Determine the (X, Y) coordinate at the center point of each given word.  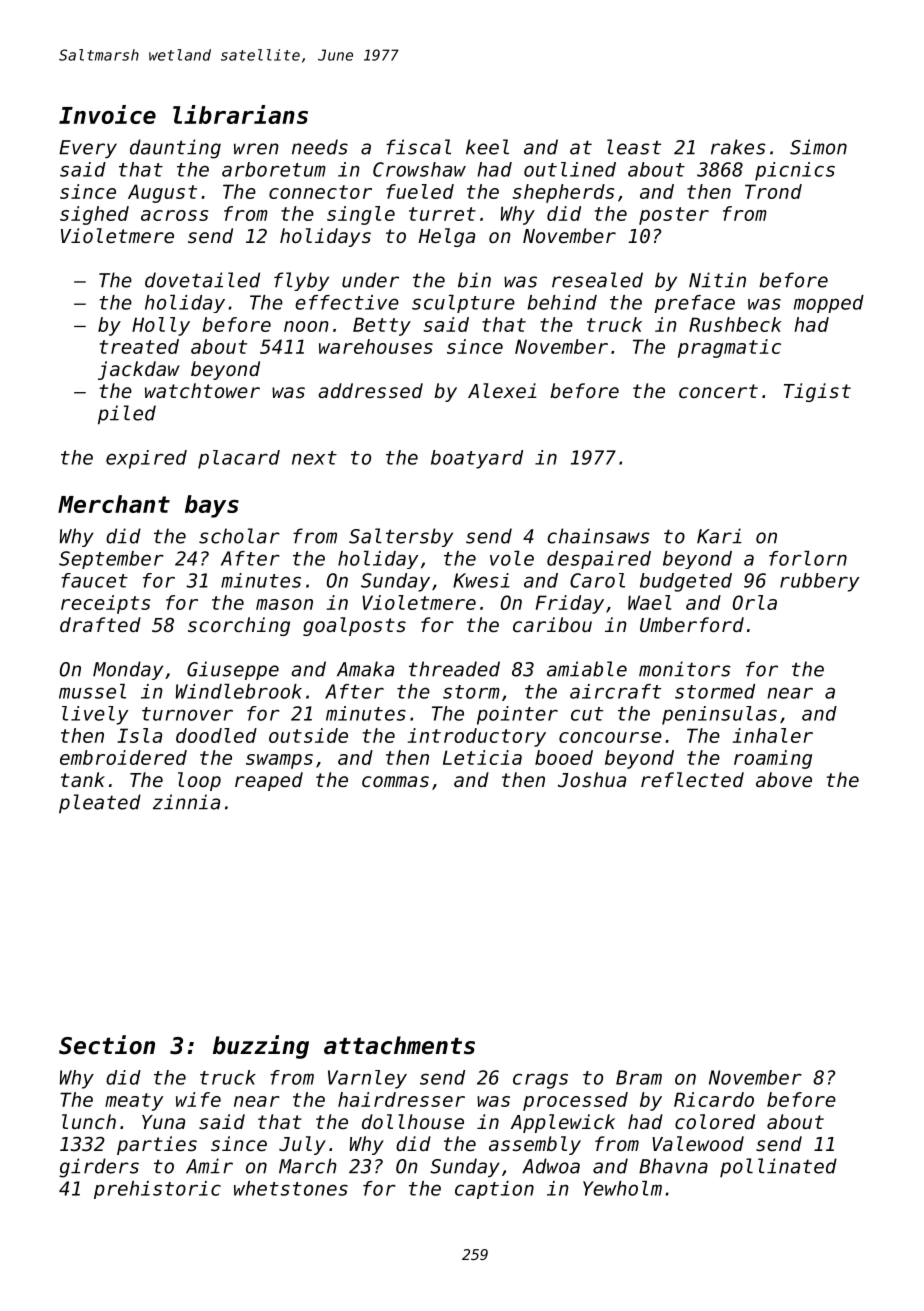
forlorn (808, 558)
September (111, 560)
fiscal (418, 147)
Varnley (367, 1079)
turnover (187, 714)
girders (99, 1168)
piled (127, 415)
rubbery (819, 582)
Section (107, 1045)
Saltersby (401, 537)
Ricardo (714, 1099)
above (784, 779)
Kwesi (481, 580)
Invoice (107, 114)
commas (395, 781)
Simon (818, 147)
